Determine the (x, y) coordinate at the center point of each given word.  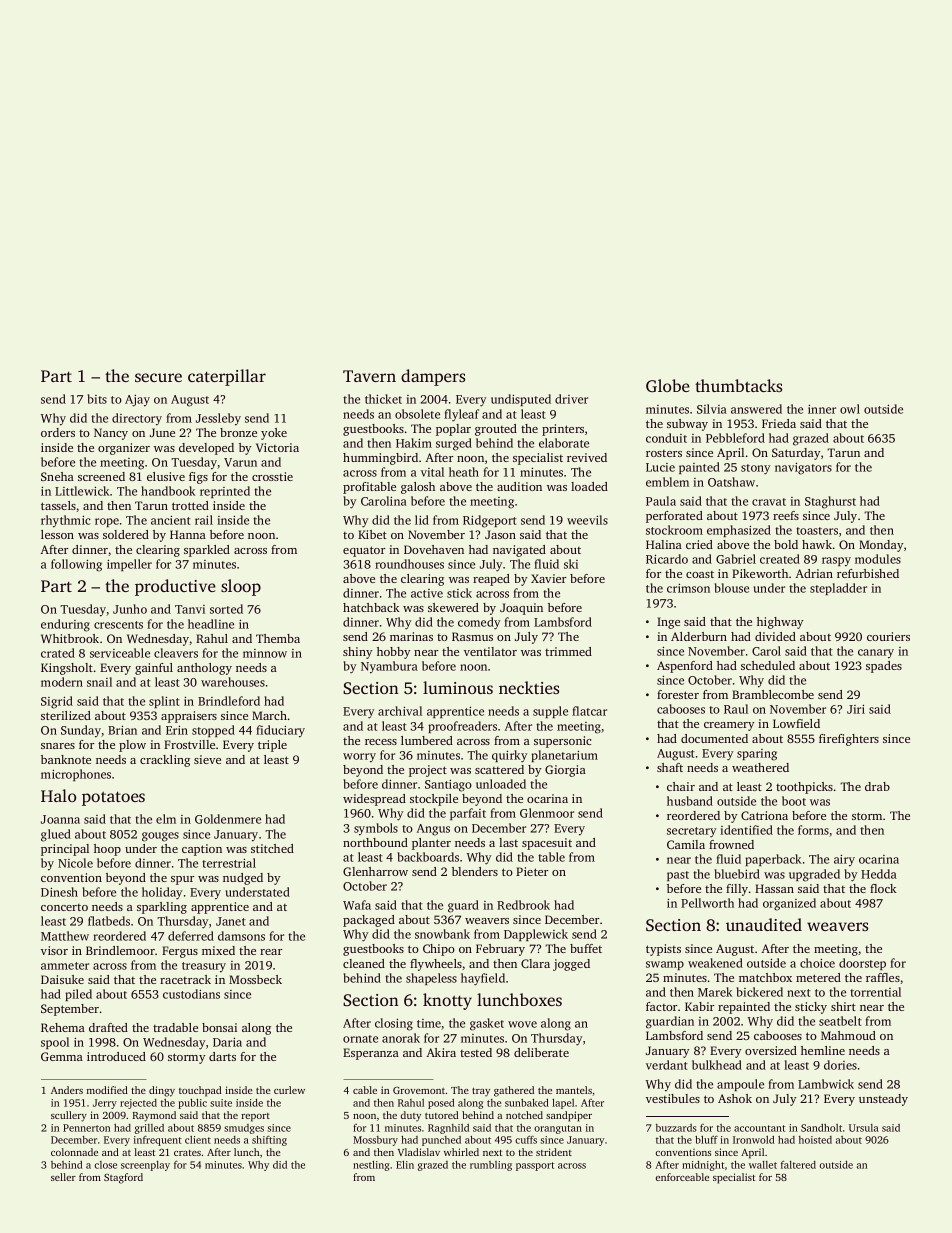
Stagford (123, 1178)
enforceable (682, 1177)
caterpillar (227, 377)
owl (850, 409)
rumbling (491, 1166)
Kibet (372, 534)
